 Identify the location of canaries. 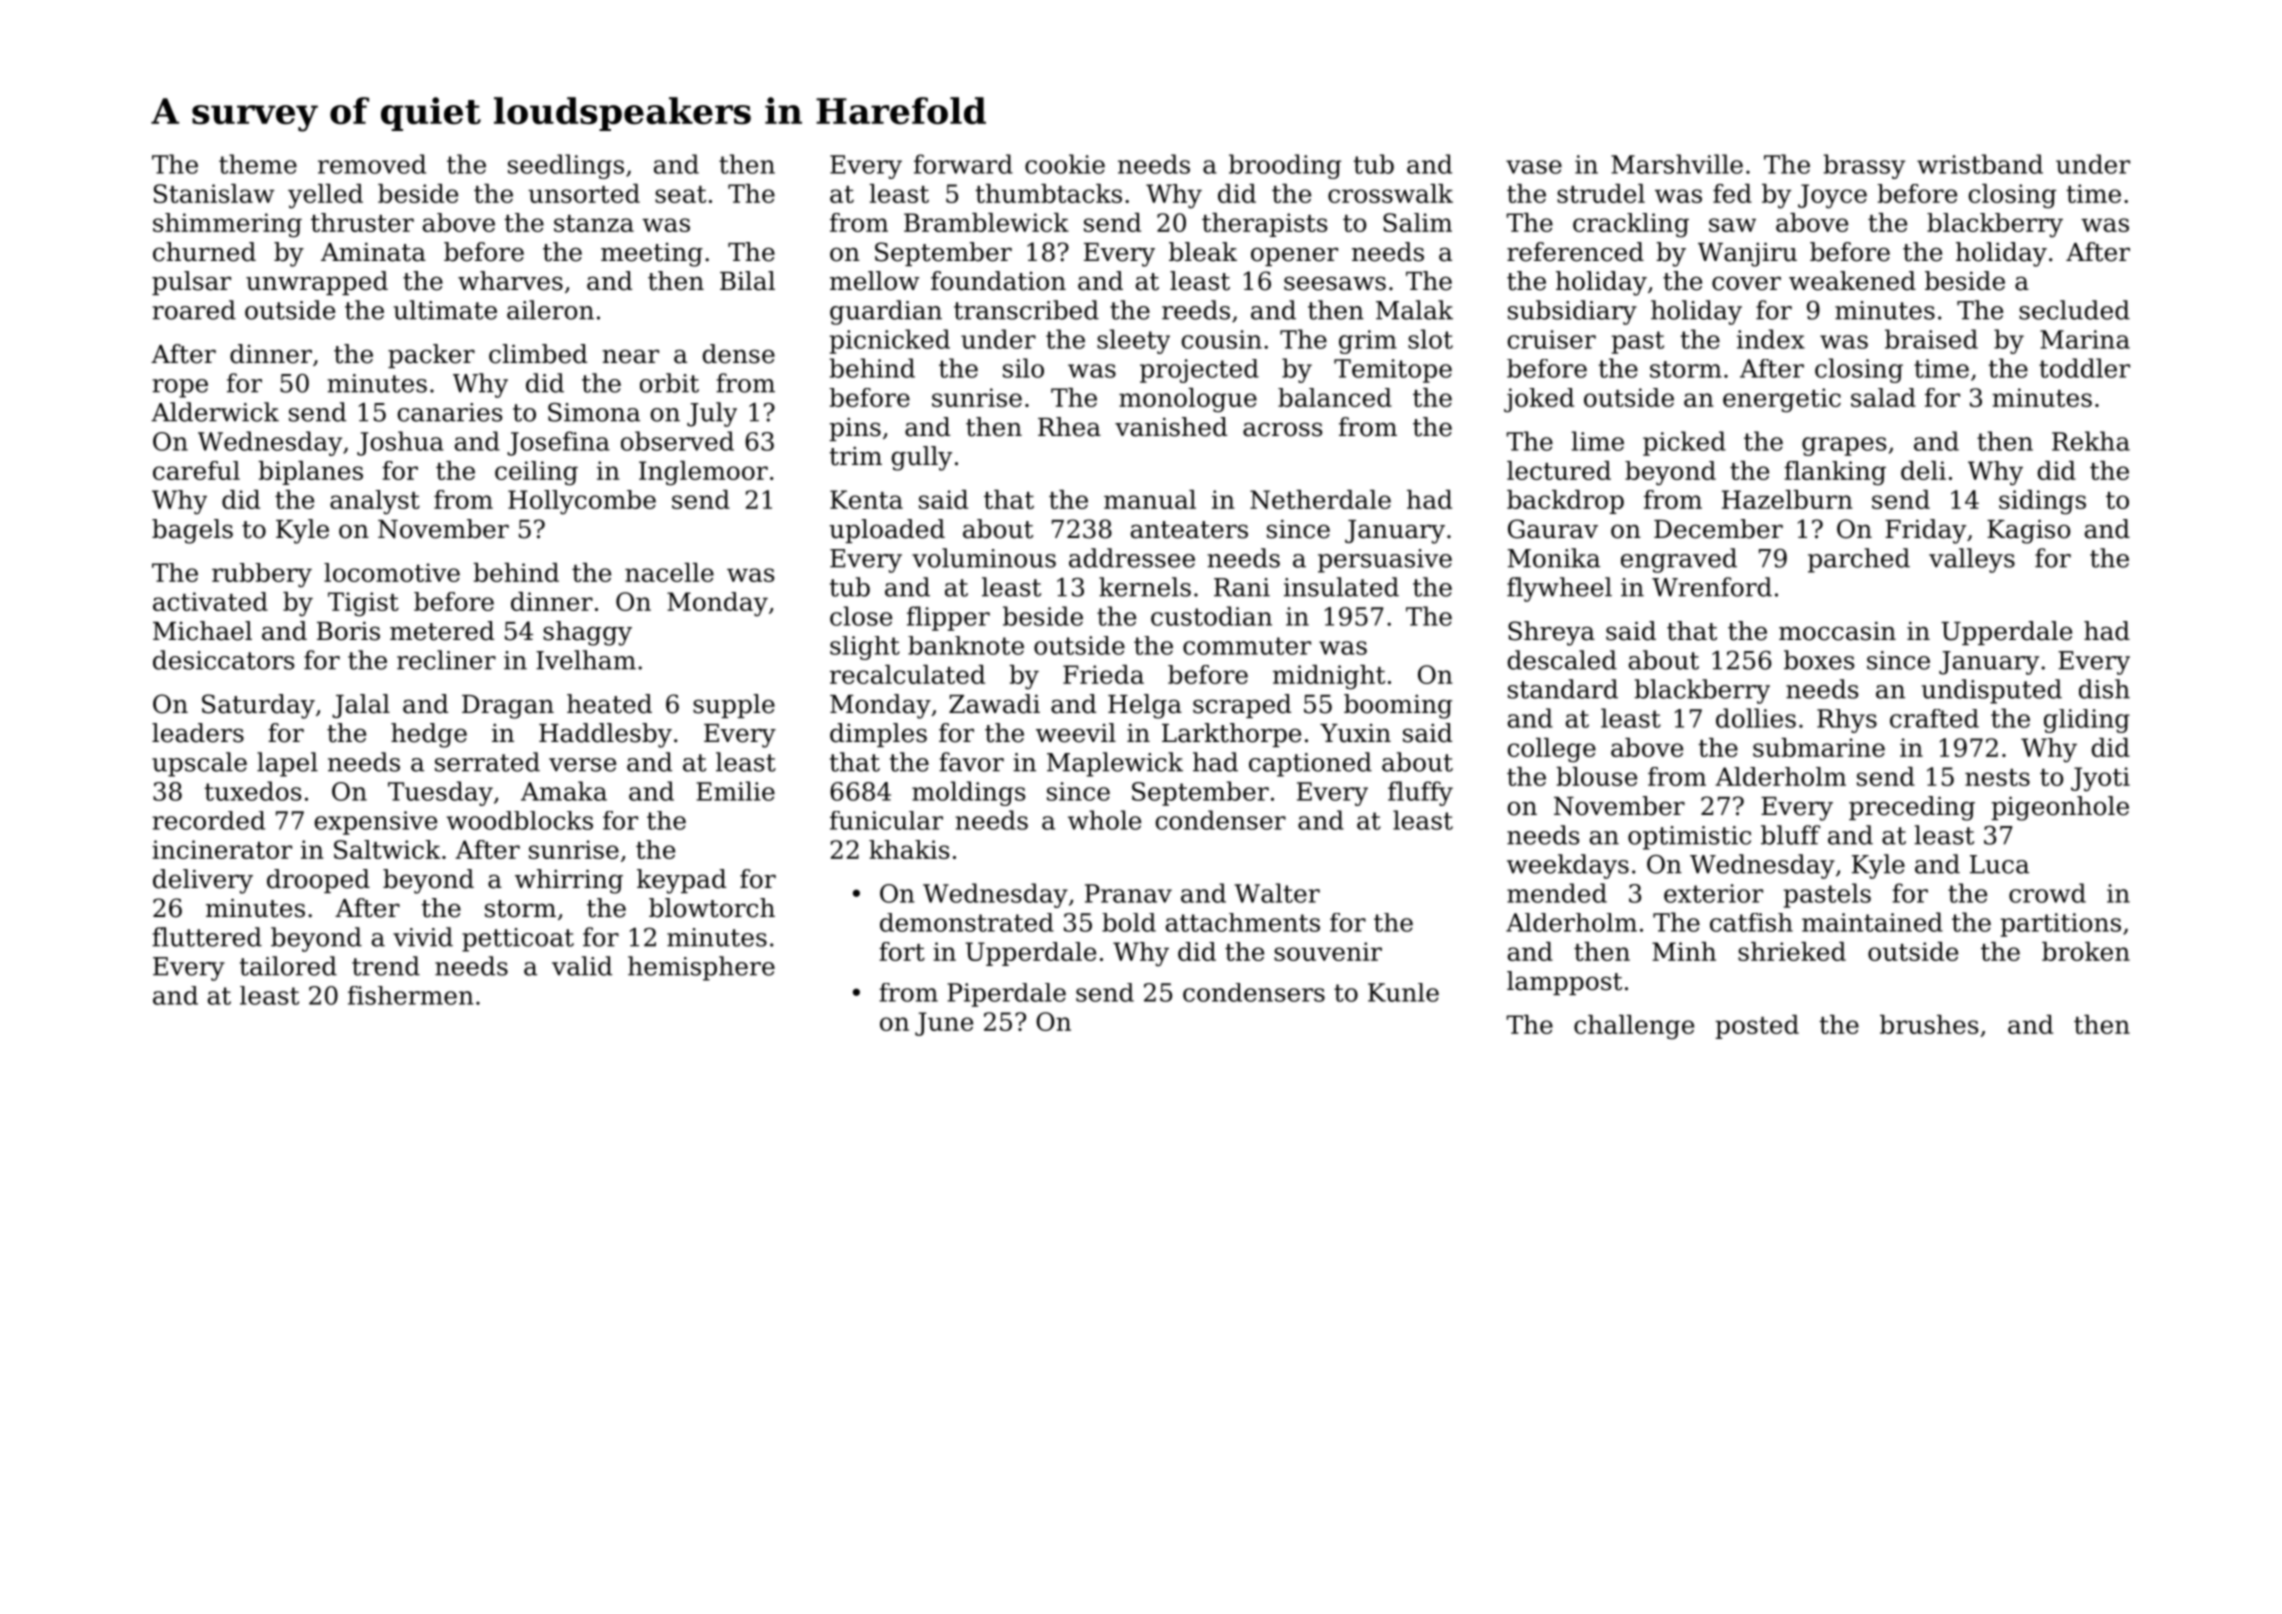
(450, 412).
